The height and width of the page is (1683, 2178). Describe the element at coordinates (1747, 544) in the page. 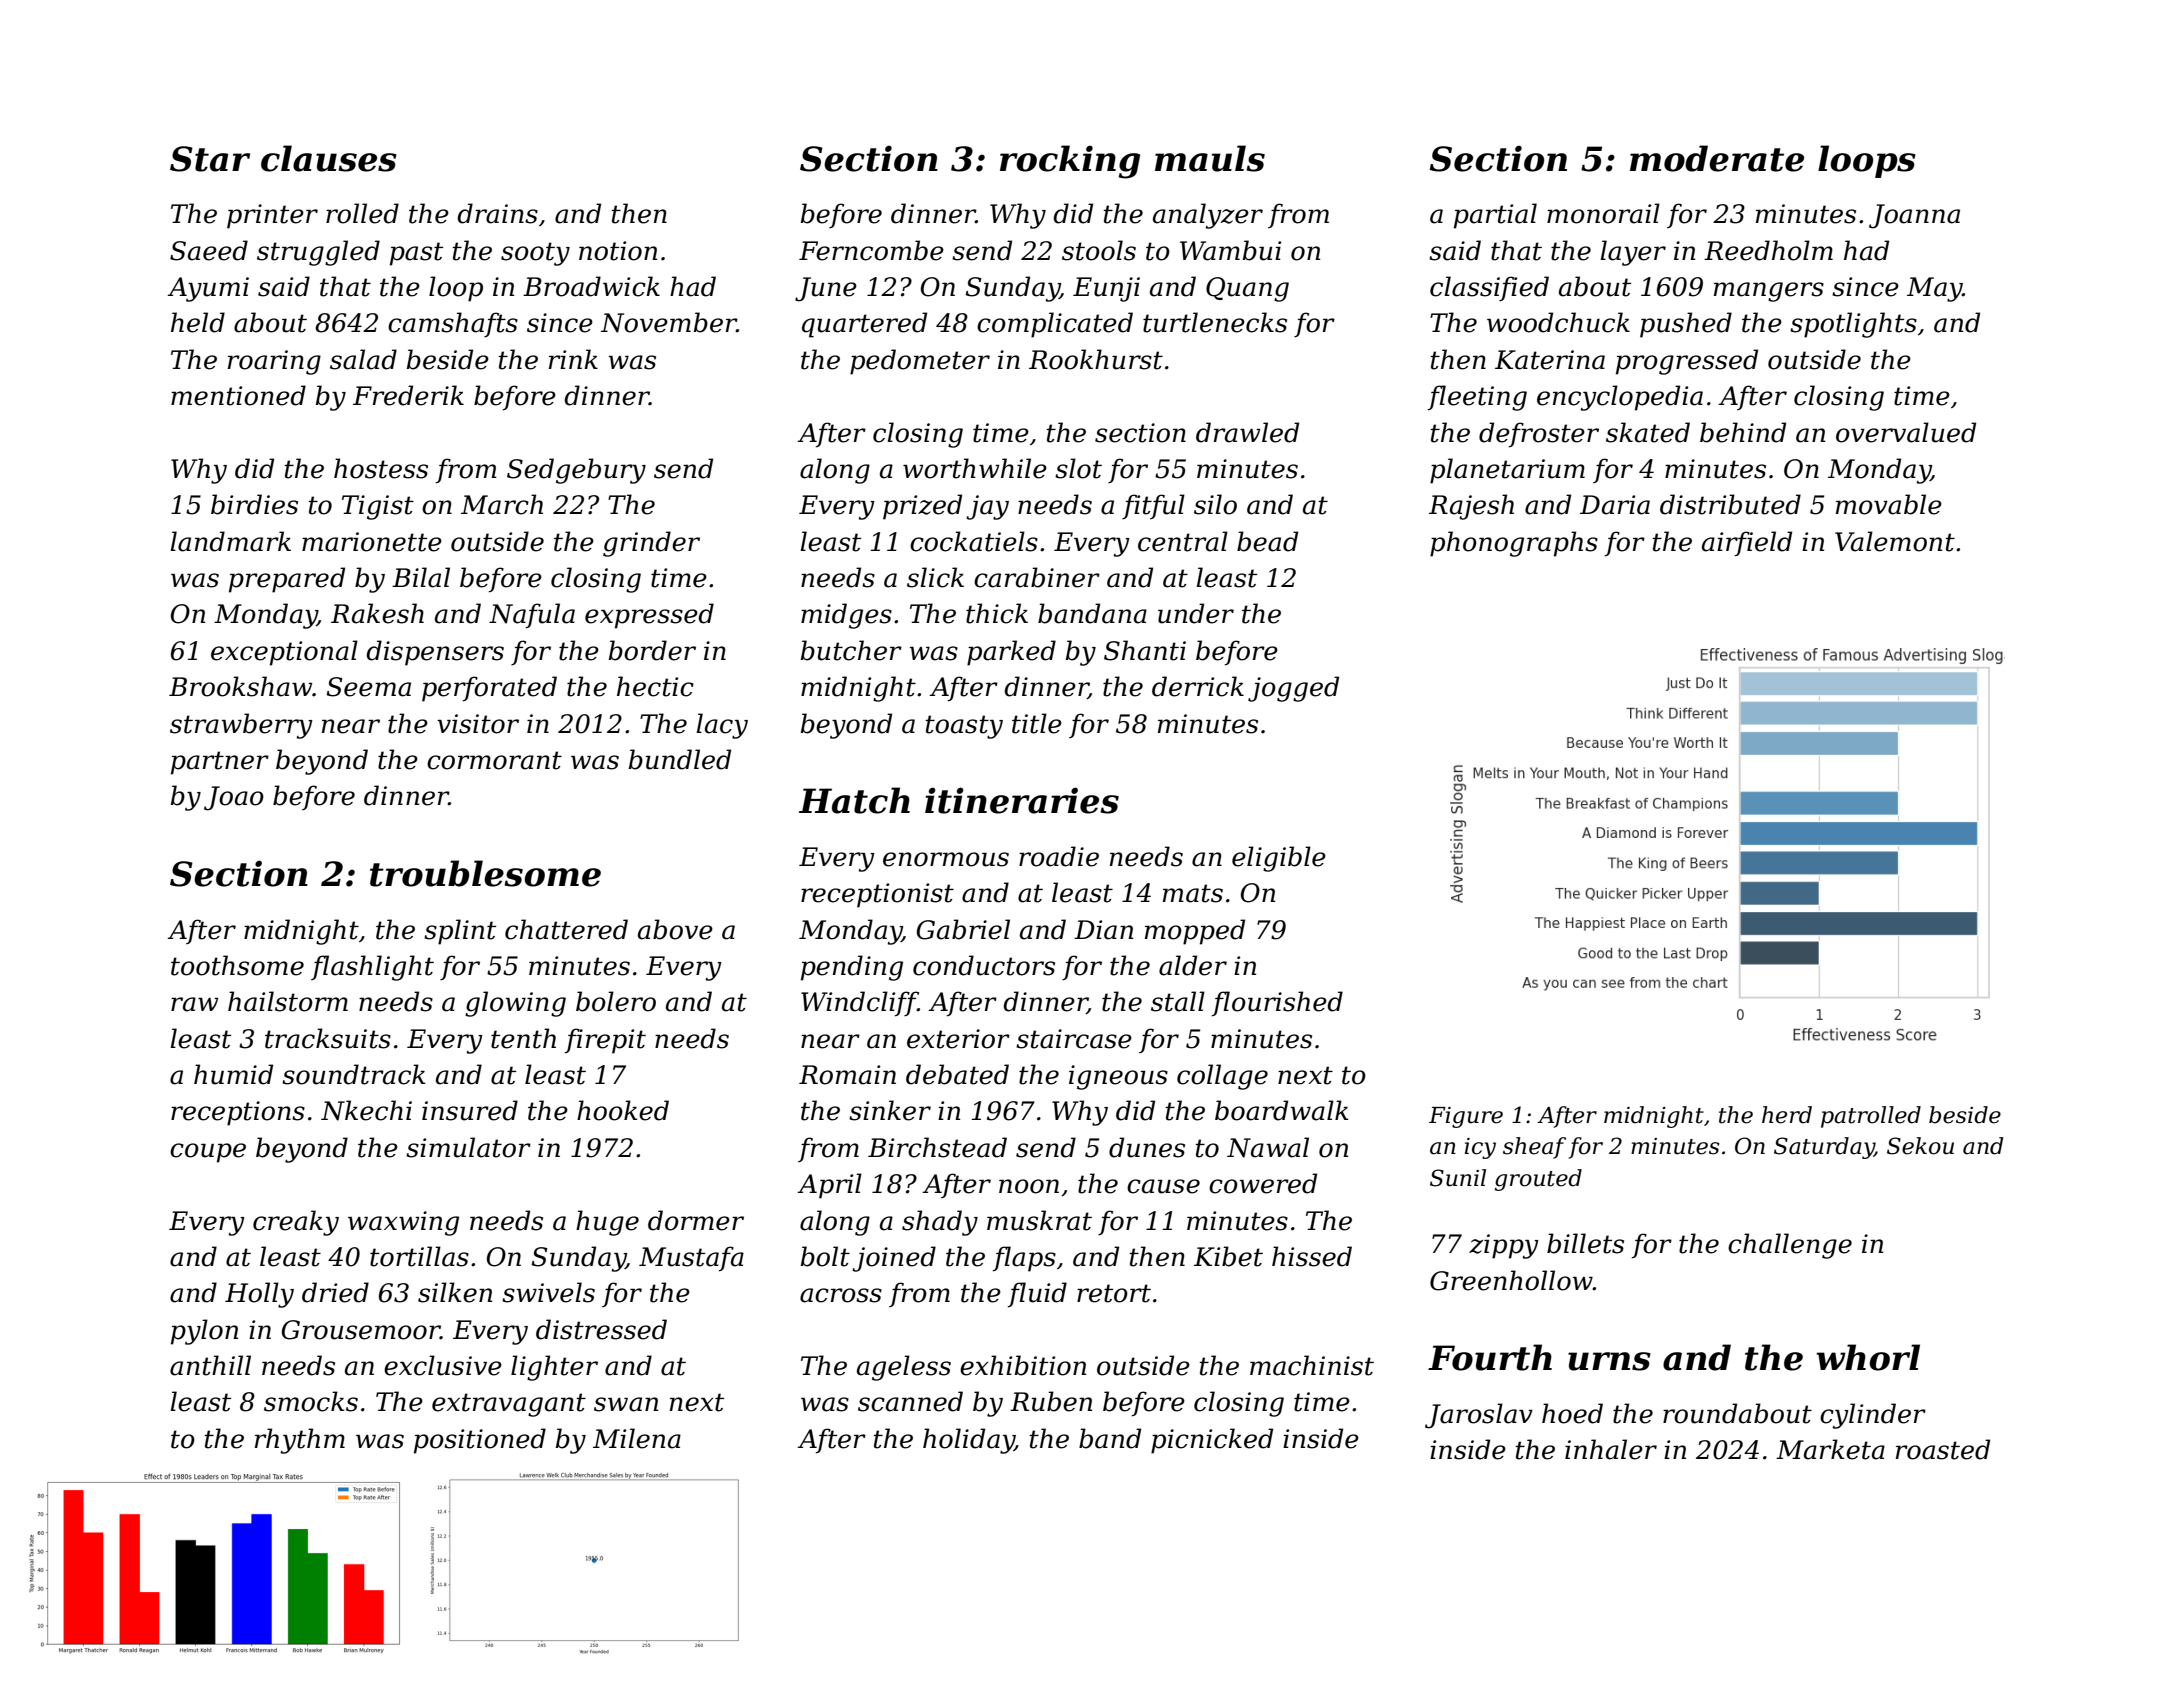

I see `airfield` at that location.
